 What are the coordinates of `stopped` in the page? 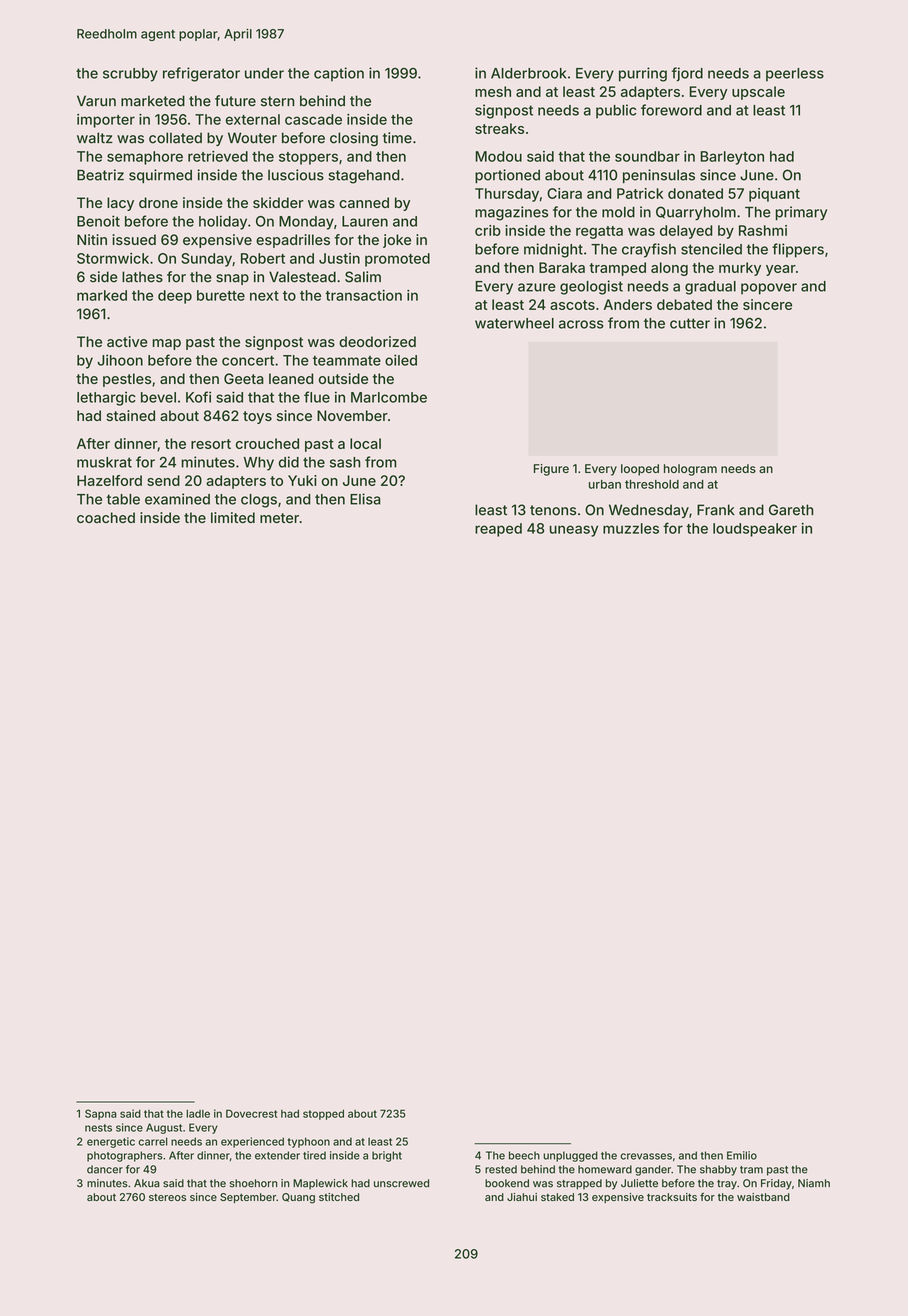 It's located at (323, 1115).
